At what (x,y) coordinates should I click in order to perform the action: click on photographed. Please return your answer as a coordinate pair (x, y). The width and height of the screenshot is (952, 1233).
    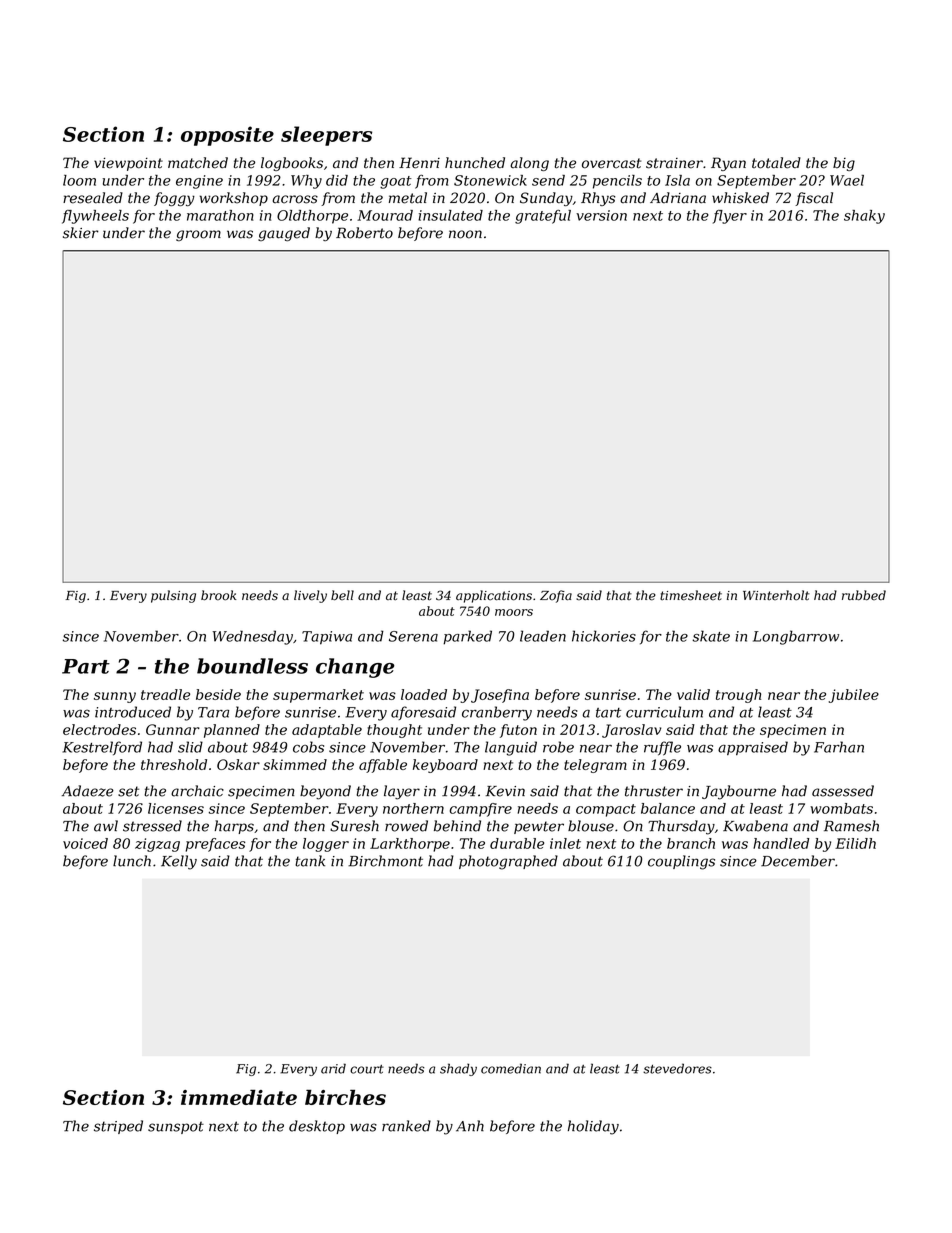
    Looking at the image, I should click on (508, 862).
